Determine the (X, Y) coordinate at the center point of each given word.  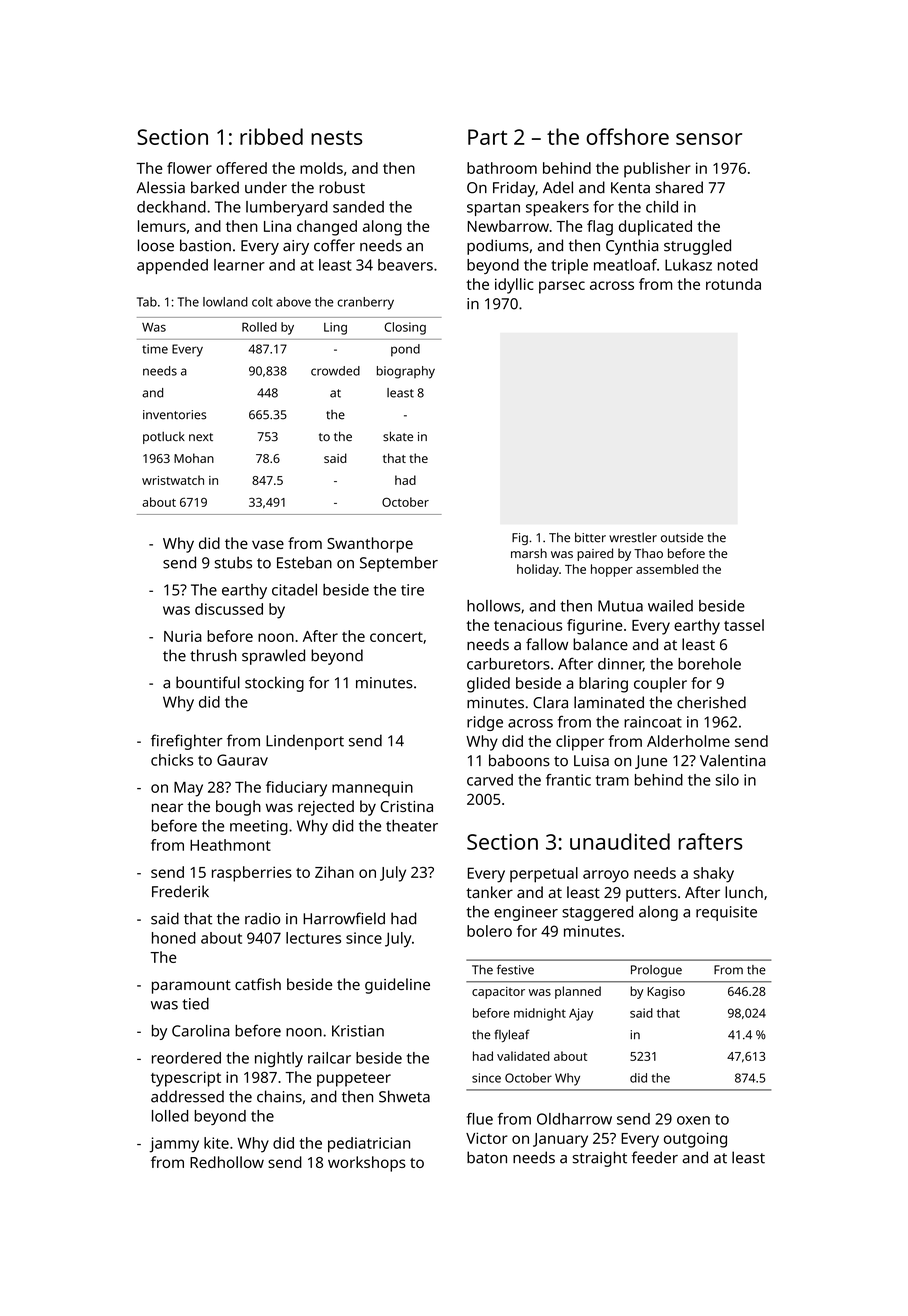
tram (612, 780)
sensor (709, 139)
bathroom (502, 168)
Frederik (180, 891)
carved (490, 780)
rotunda (733, 284)
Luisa (591, 761)
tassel (744, 625)
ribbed (271, 136)
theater (412, 826)
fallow (547, 644)
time (155, 349)
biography (406, 372)
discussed (229, 609)
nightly (279, 1059)
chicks (172, 760)
